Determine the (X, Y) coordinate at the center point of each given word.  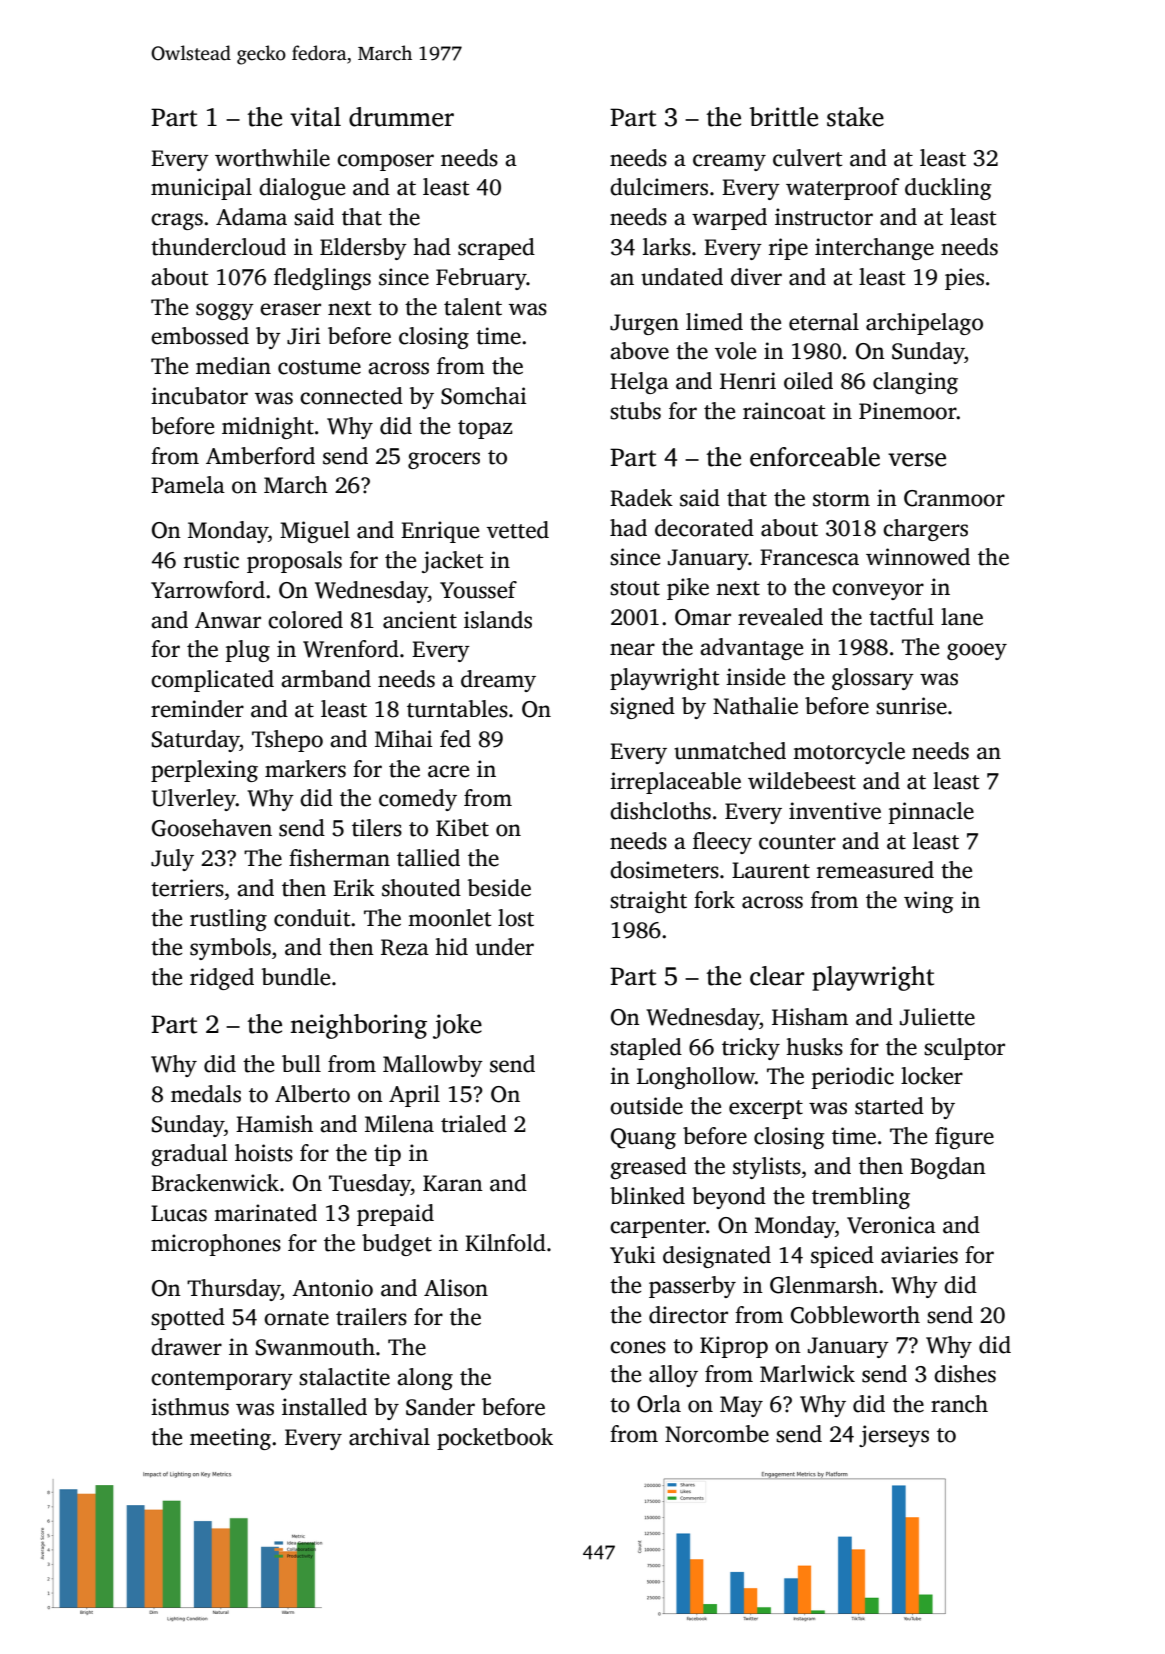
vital (315, 117)
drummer (401, 117)
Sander (440, 1407)
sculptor (964, 1049)
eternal (824, 322)
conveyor (878, 591)
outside (646, 1106)
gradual (189, 1155)
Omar (703, 617)
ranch (959, 1404)
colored (305, 620)
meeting (230, 1439)
